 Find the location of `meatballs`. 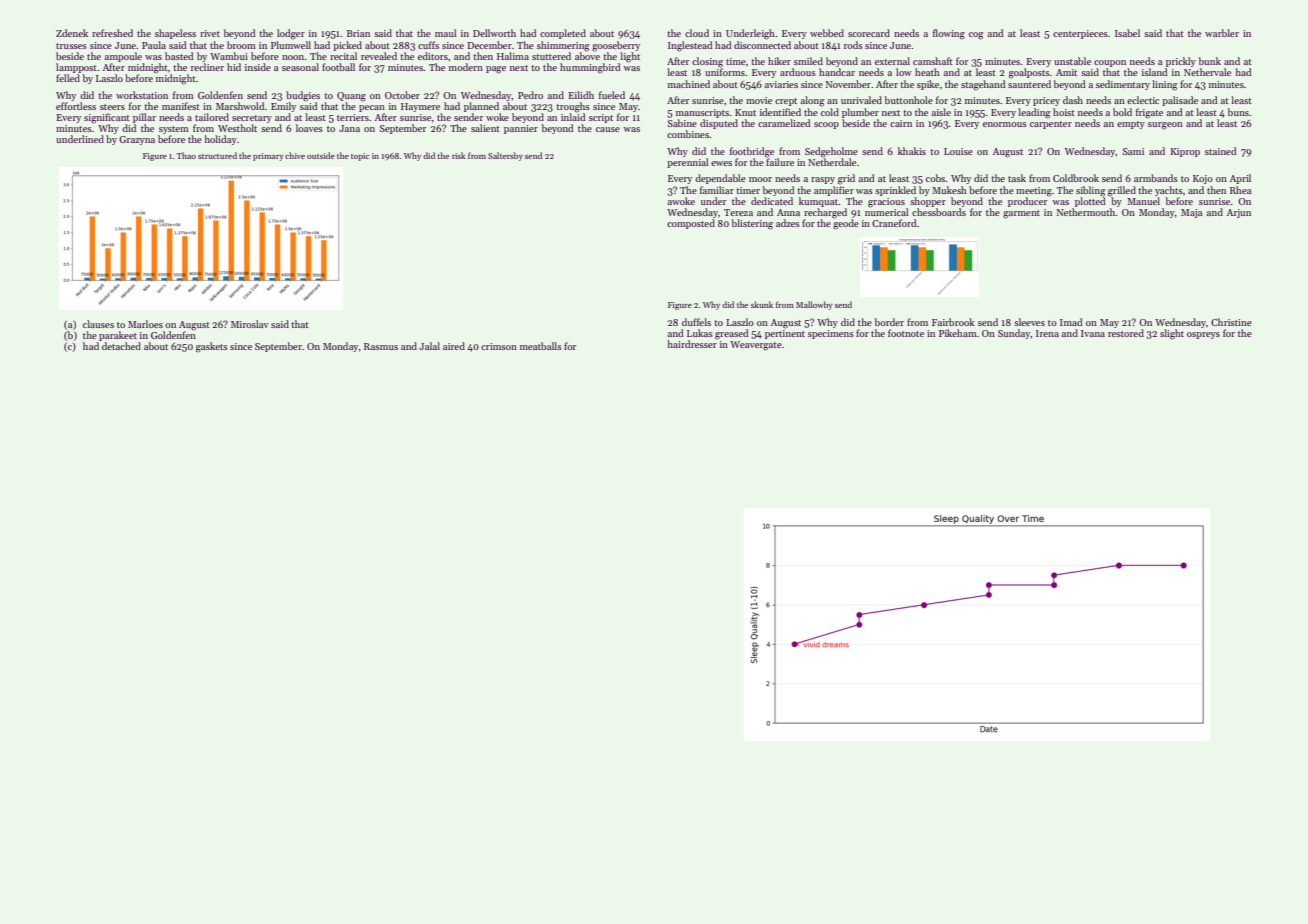

meatballs is located at coordinates (541, 346).
